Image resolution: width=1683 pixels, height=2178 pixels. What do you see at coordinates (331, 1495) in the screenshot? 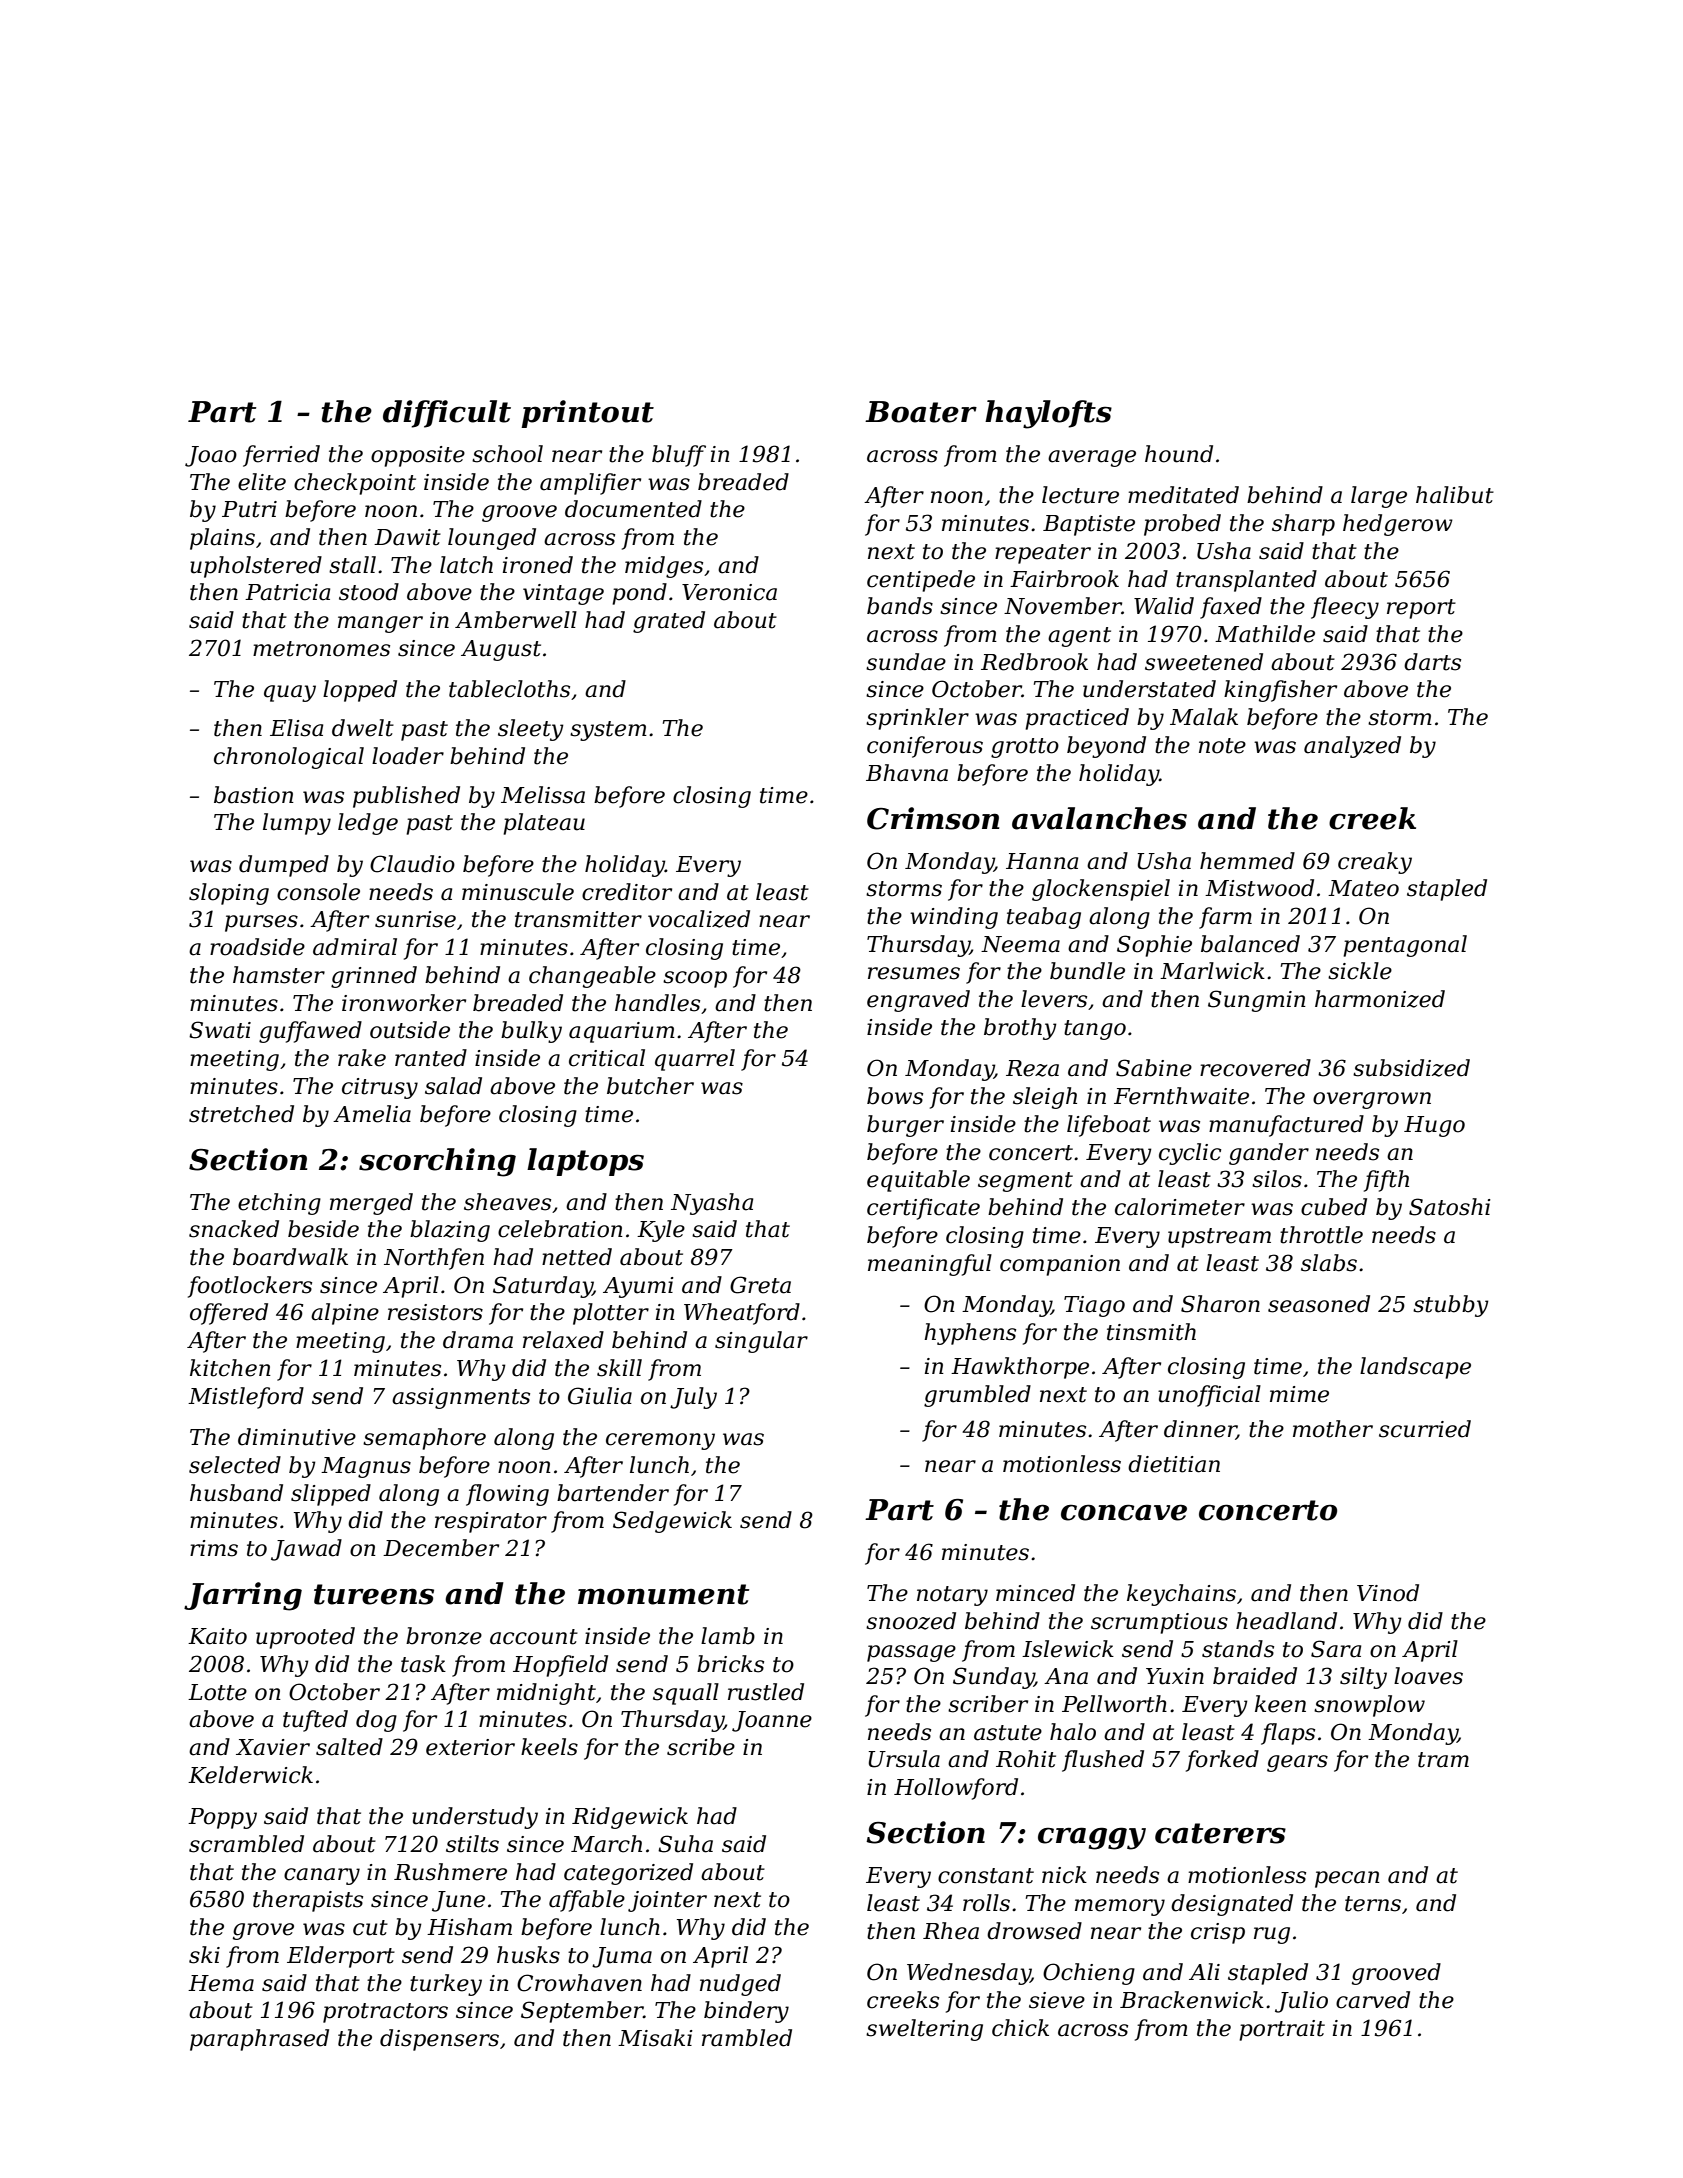
I see `slipped` at bounding box center [331, 1495].
